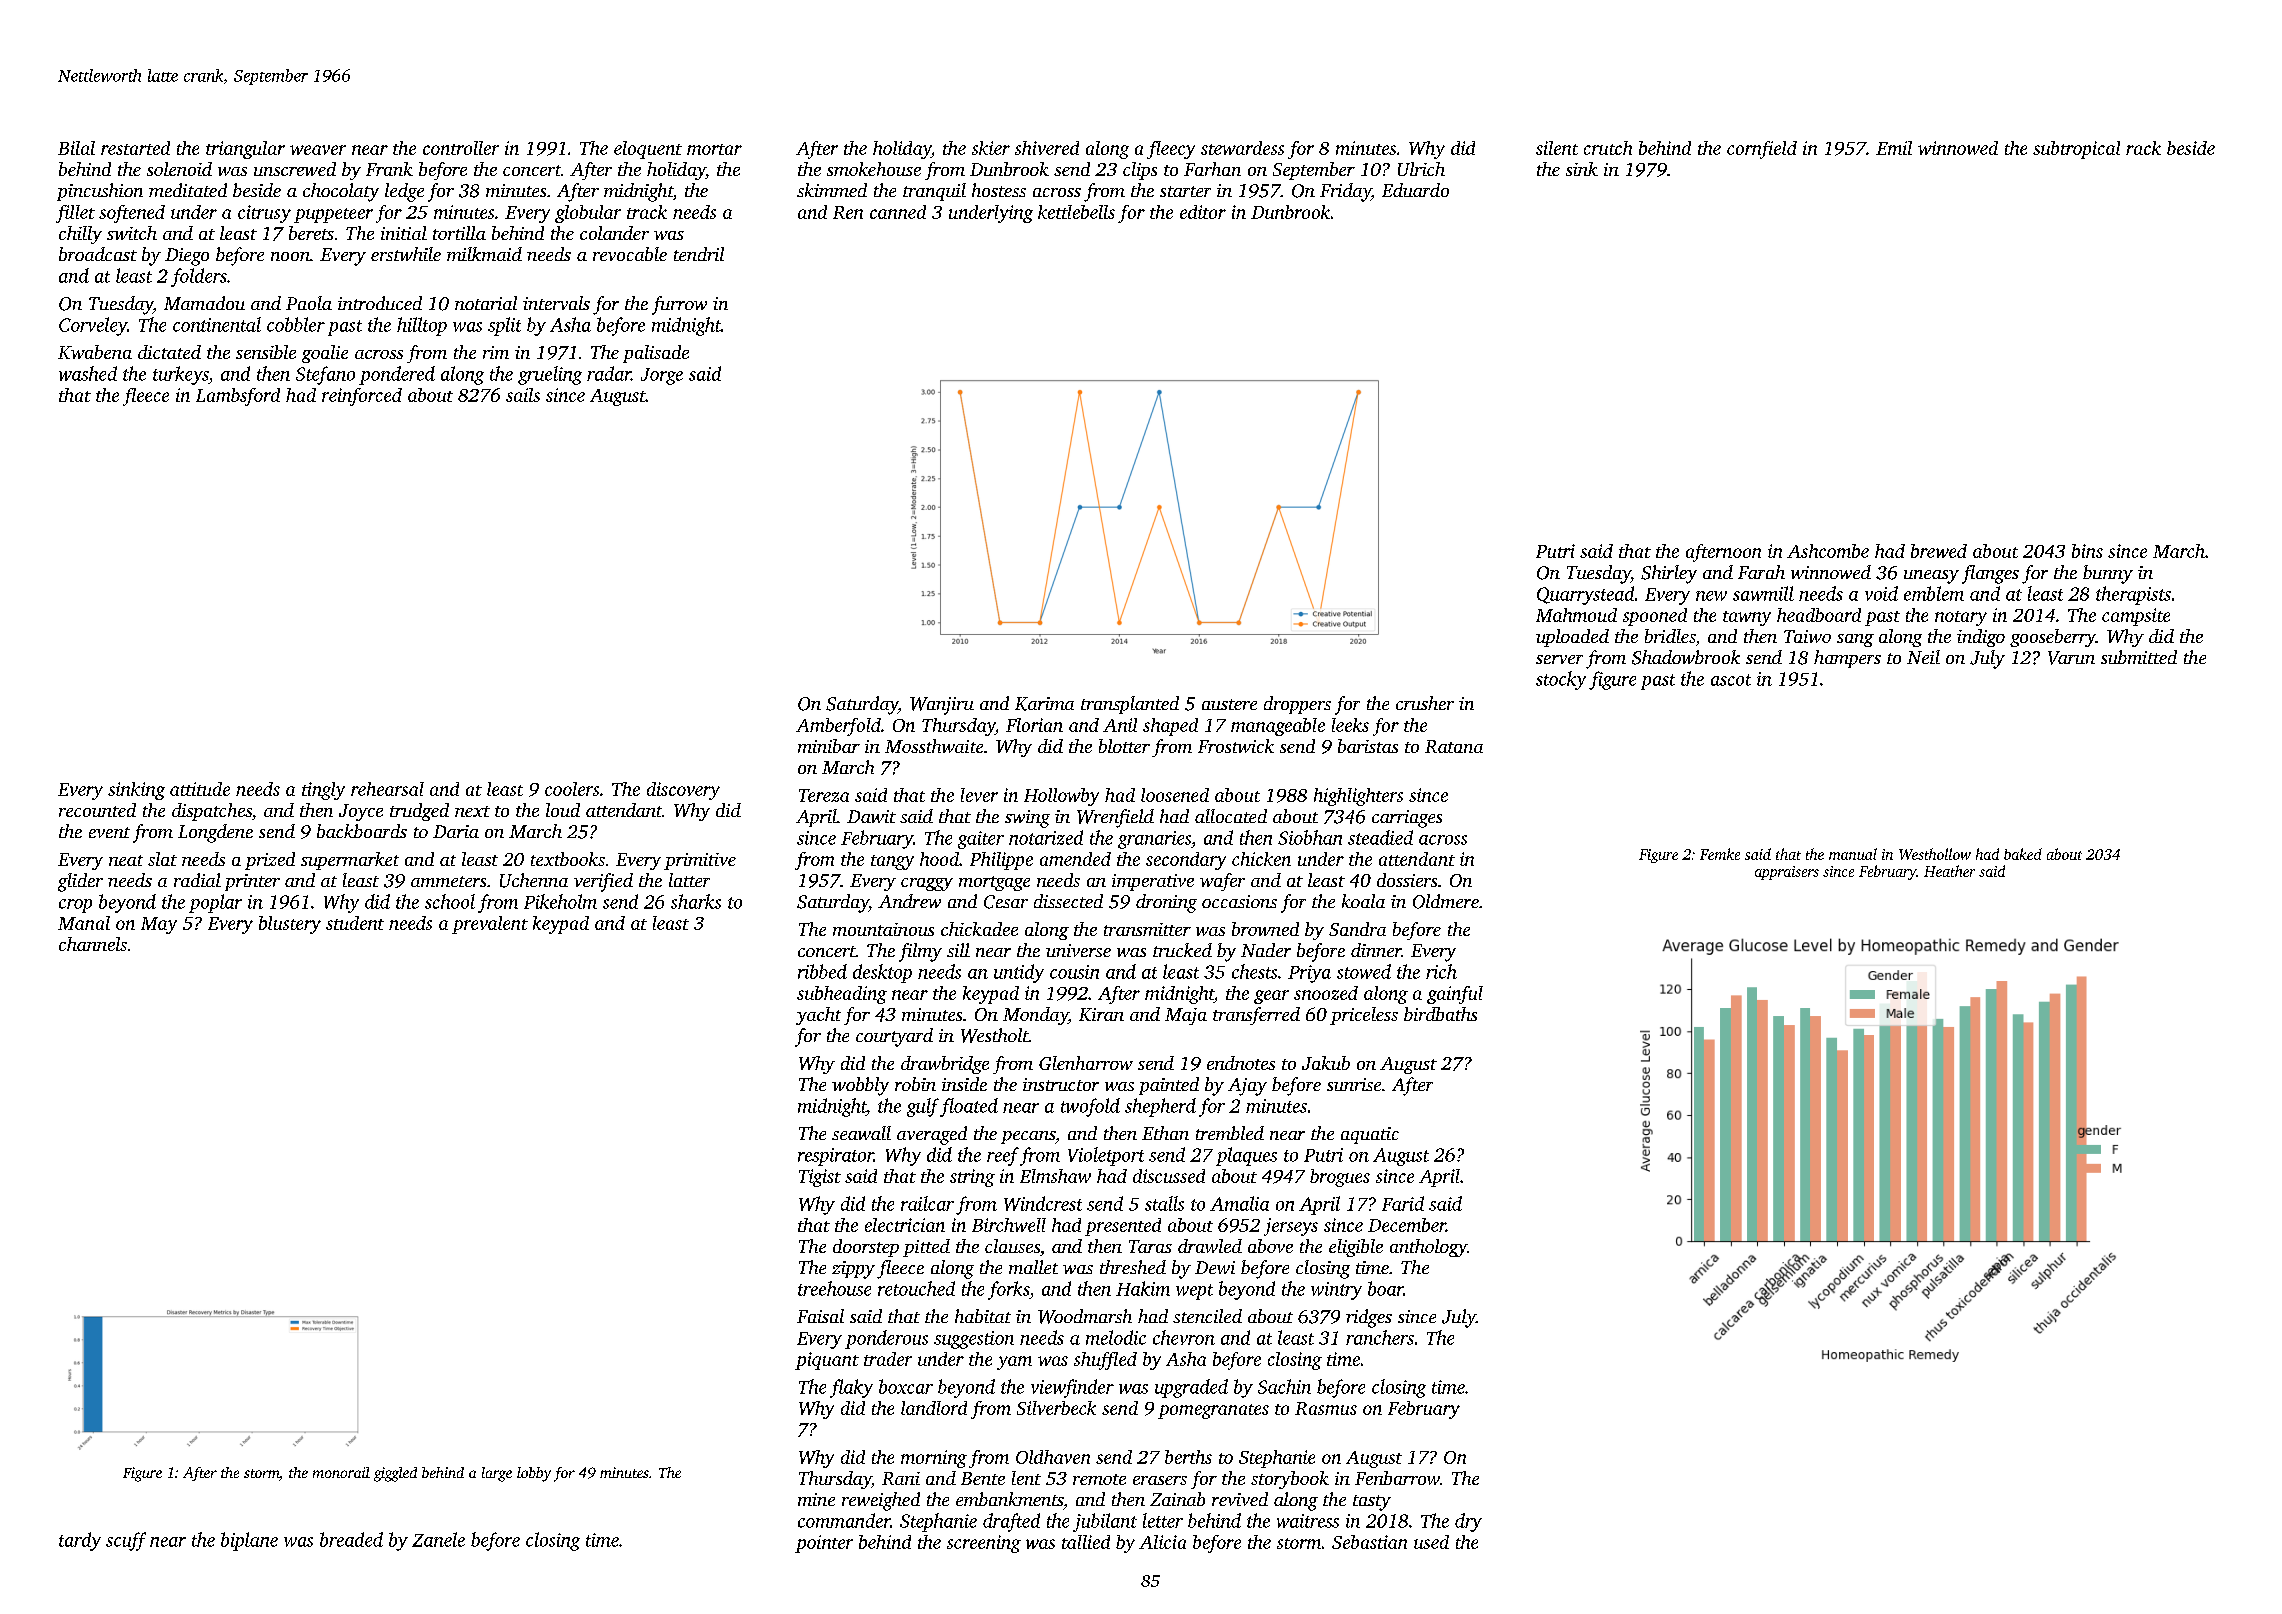 This screenshot has height=1614, width=2282. I want to click on Ashcombe, so click(1828, 551).
